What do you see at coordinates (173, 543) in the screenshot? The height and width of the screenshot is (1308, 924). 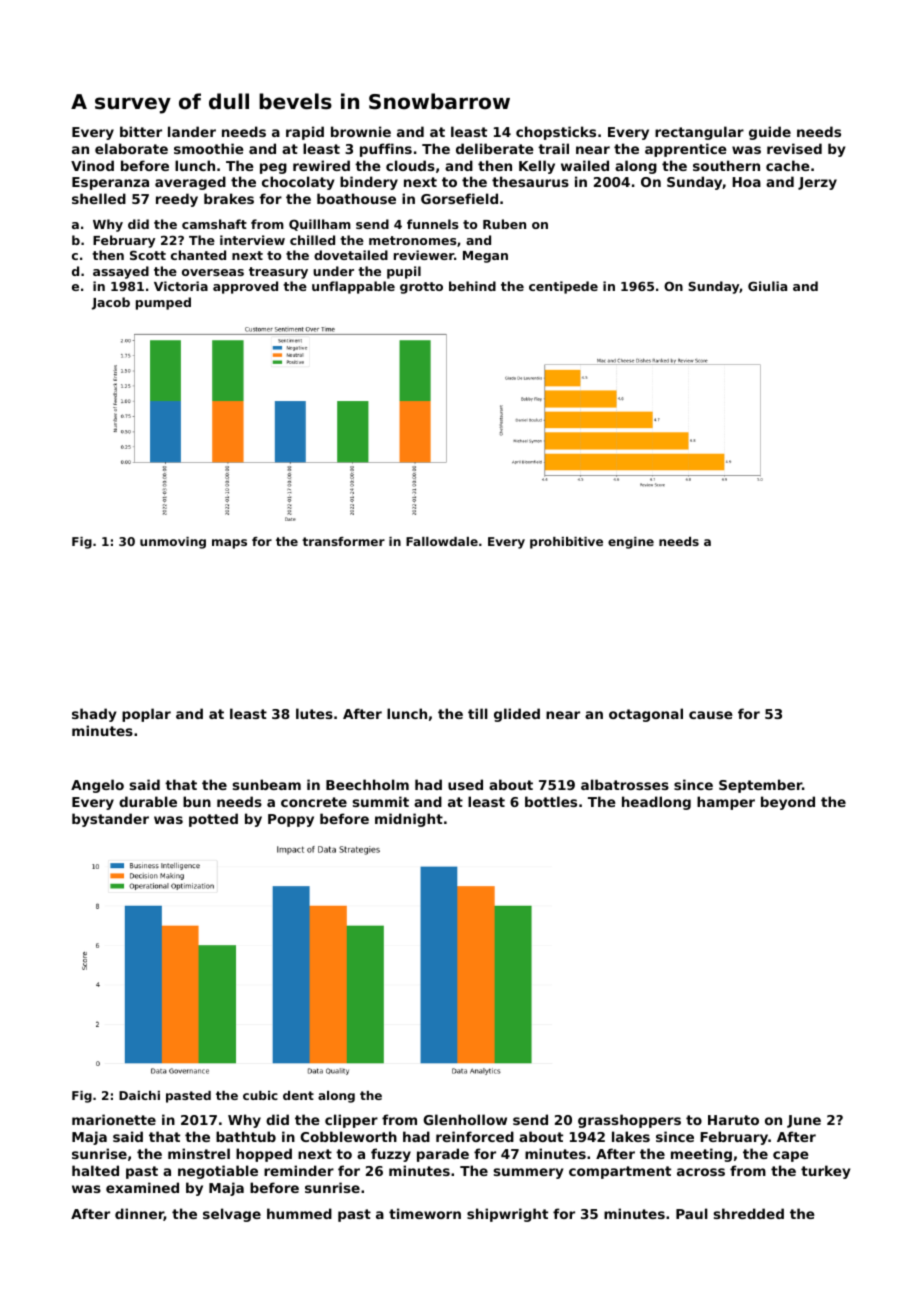 I see `unmoving` at bounding box center [173, 543].
